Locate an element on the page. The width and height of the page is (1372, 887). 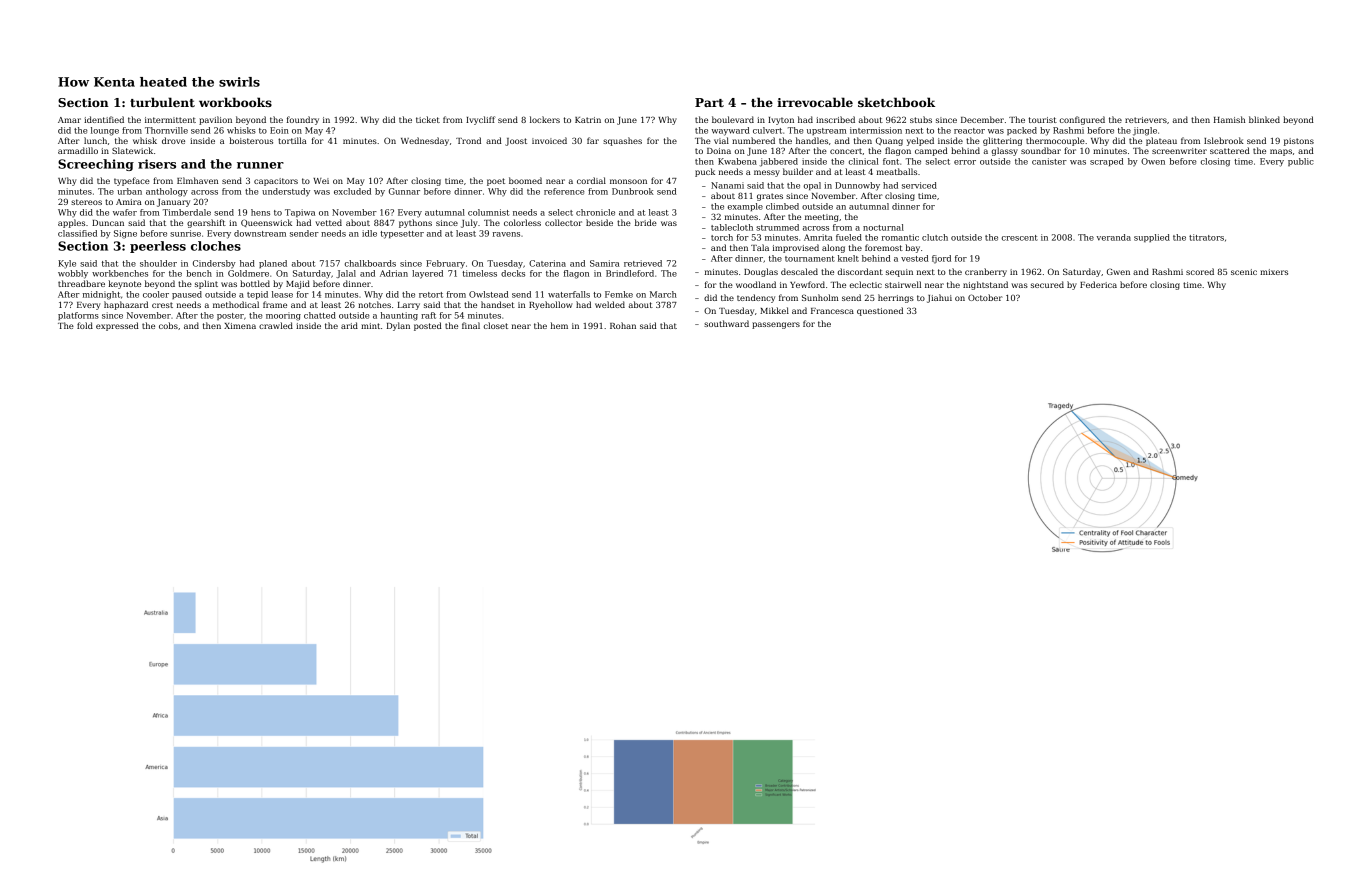
Federica is located at coordinates (1098, 284).
